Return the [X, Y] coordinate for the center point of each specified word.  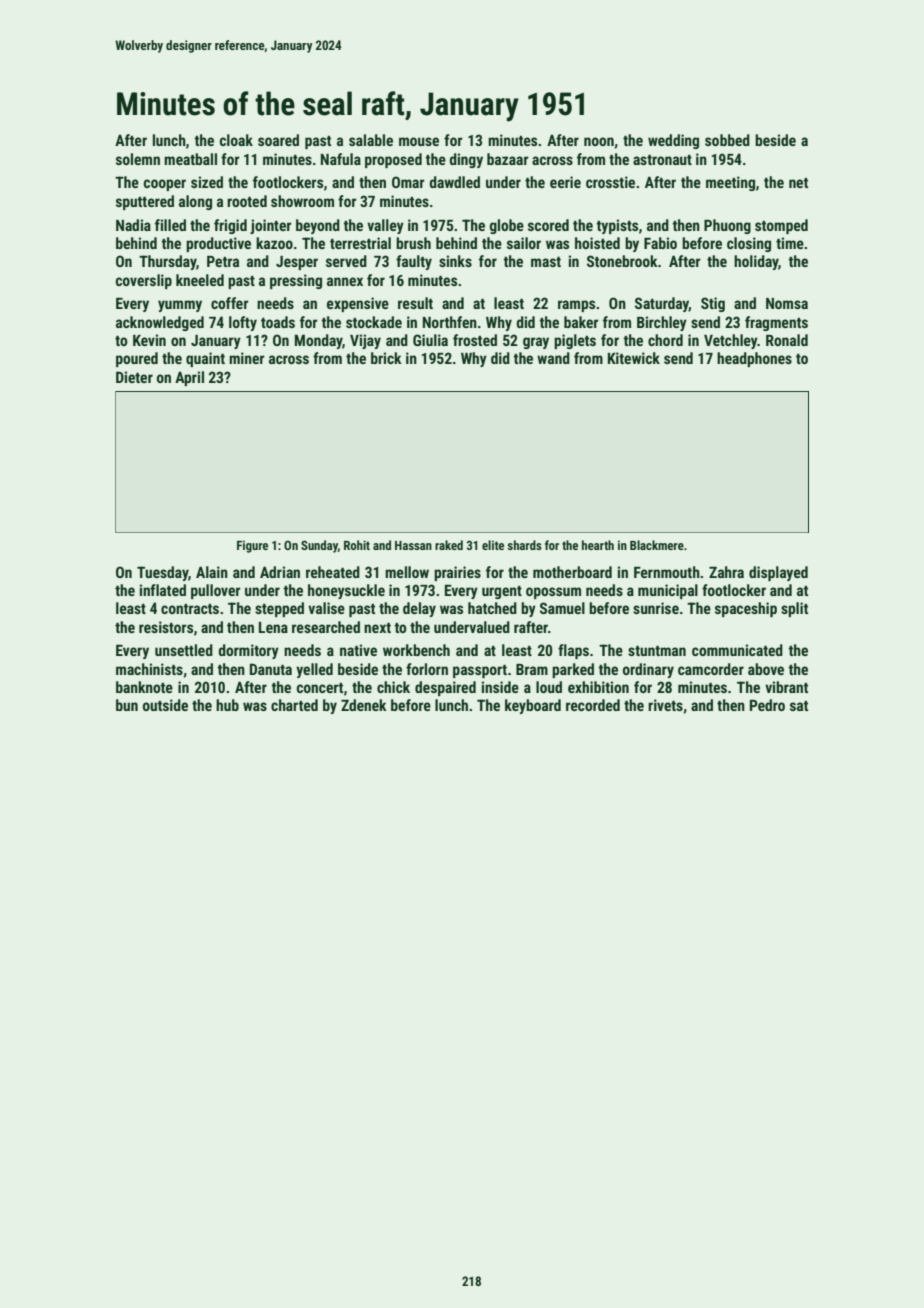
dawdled [454, 182]
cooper [165, 185]
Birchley [662, 323]
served [346, 261]
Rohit [357, 545]
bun [127, 705]
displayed [778, 573]
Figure [252, 546]
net [798, 183]
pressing [296, 281]
